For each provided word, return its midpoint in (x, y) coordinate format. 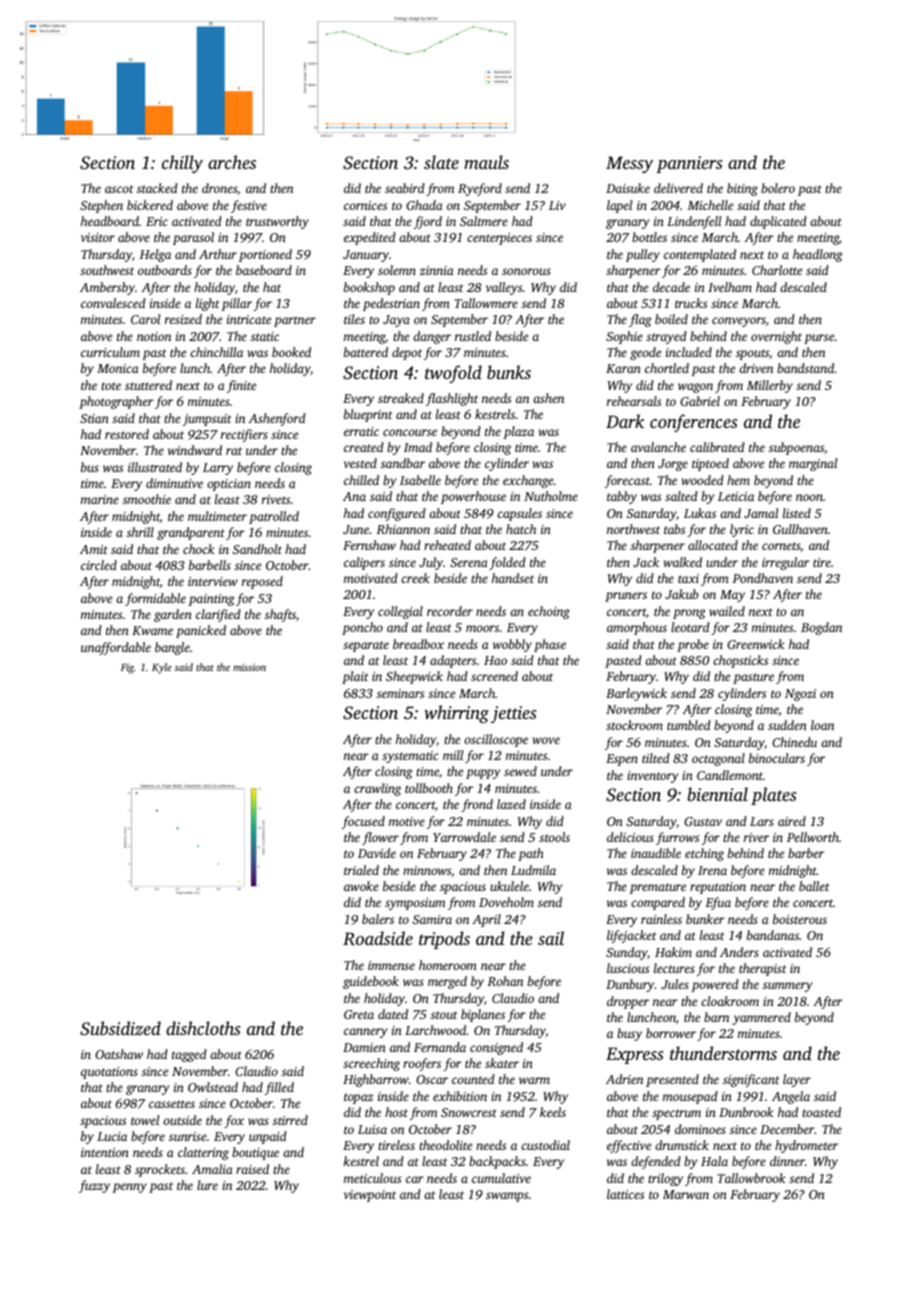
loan (822, 725)
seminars (400, 693)
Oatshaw (119, 1054)
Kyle (162, 668)
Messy (629, 164)
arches (232, 162)
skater (502, 1063)
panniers (689, 164)
